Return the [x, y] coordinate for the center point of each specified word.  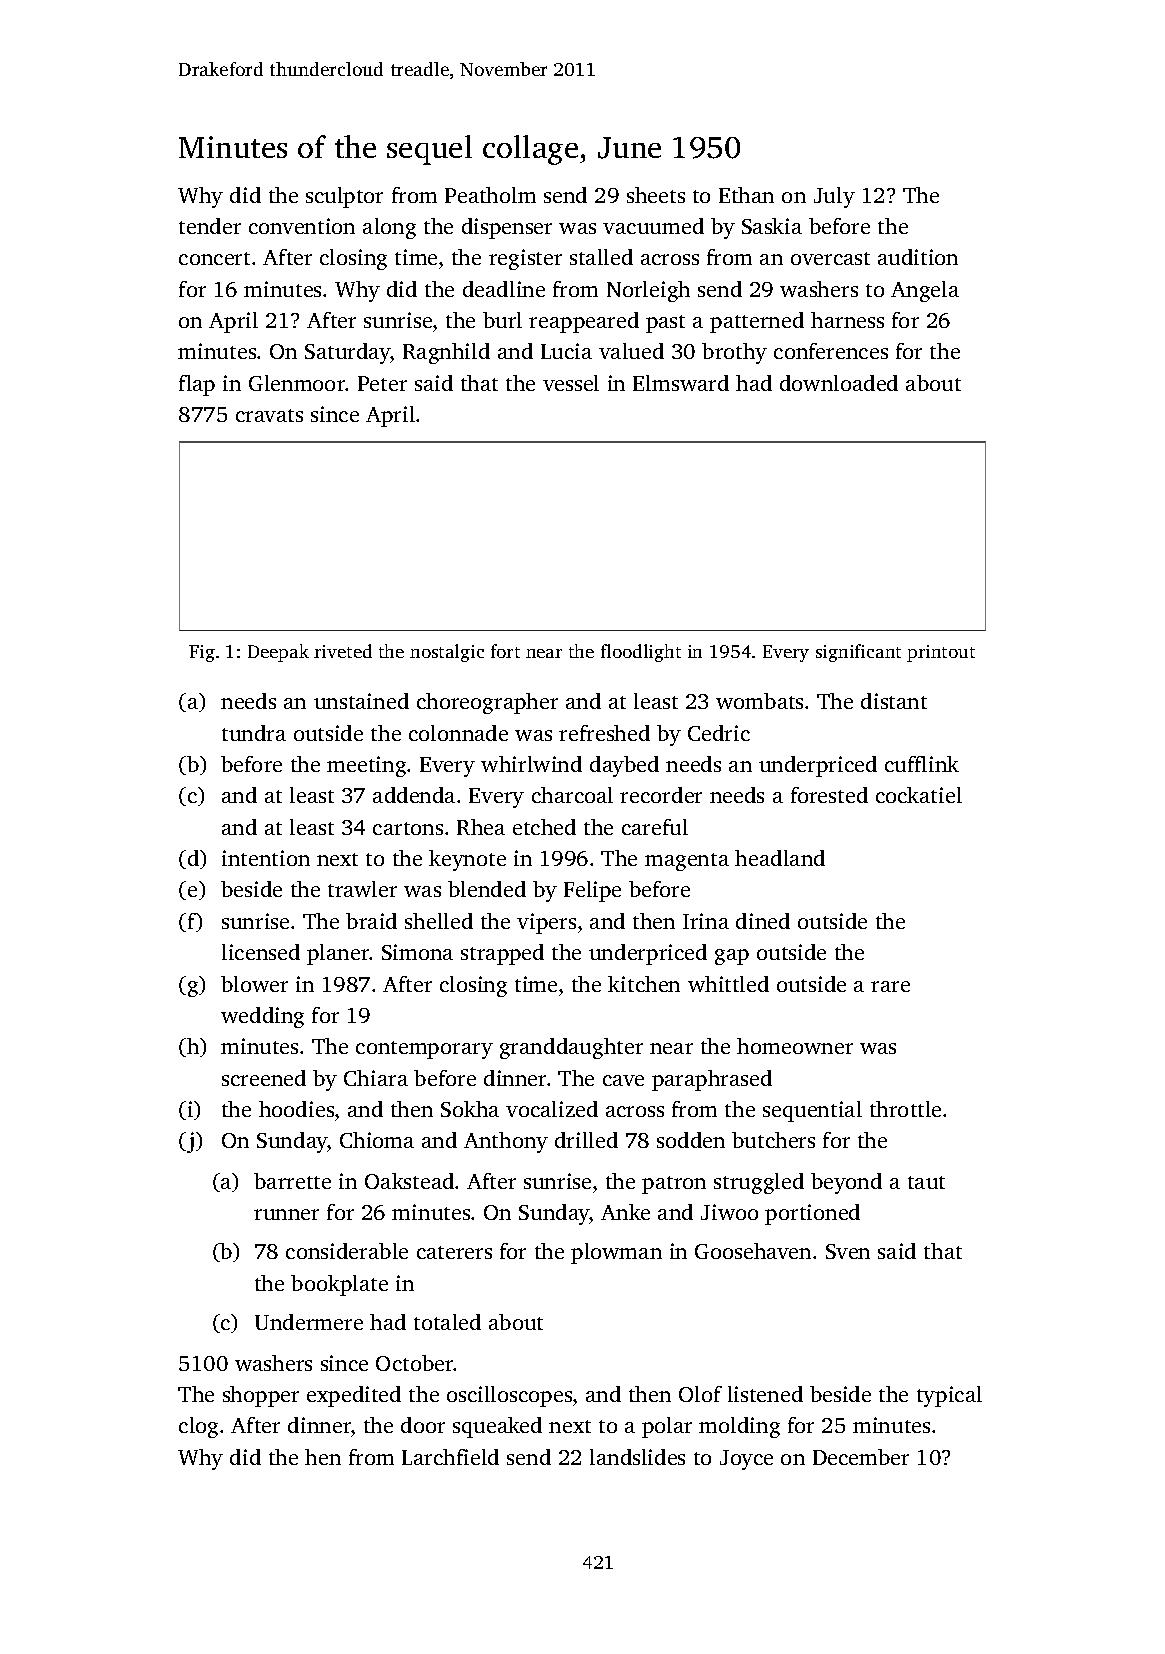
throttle [905, 1109]
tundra [254, 733]
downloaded [839, 383]
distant [894, 701]
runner [286, 1214]
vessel [571, 383]
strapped [502, 954]
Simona [417, 952]
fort [505, 651]
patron [674, 1185]
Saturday [348, 353]
